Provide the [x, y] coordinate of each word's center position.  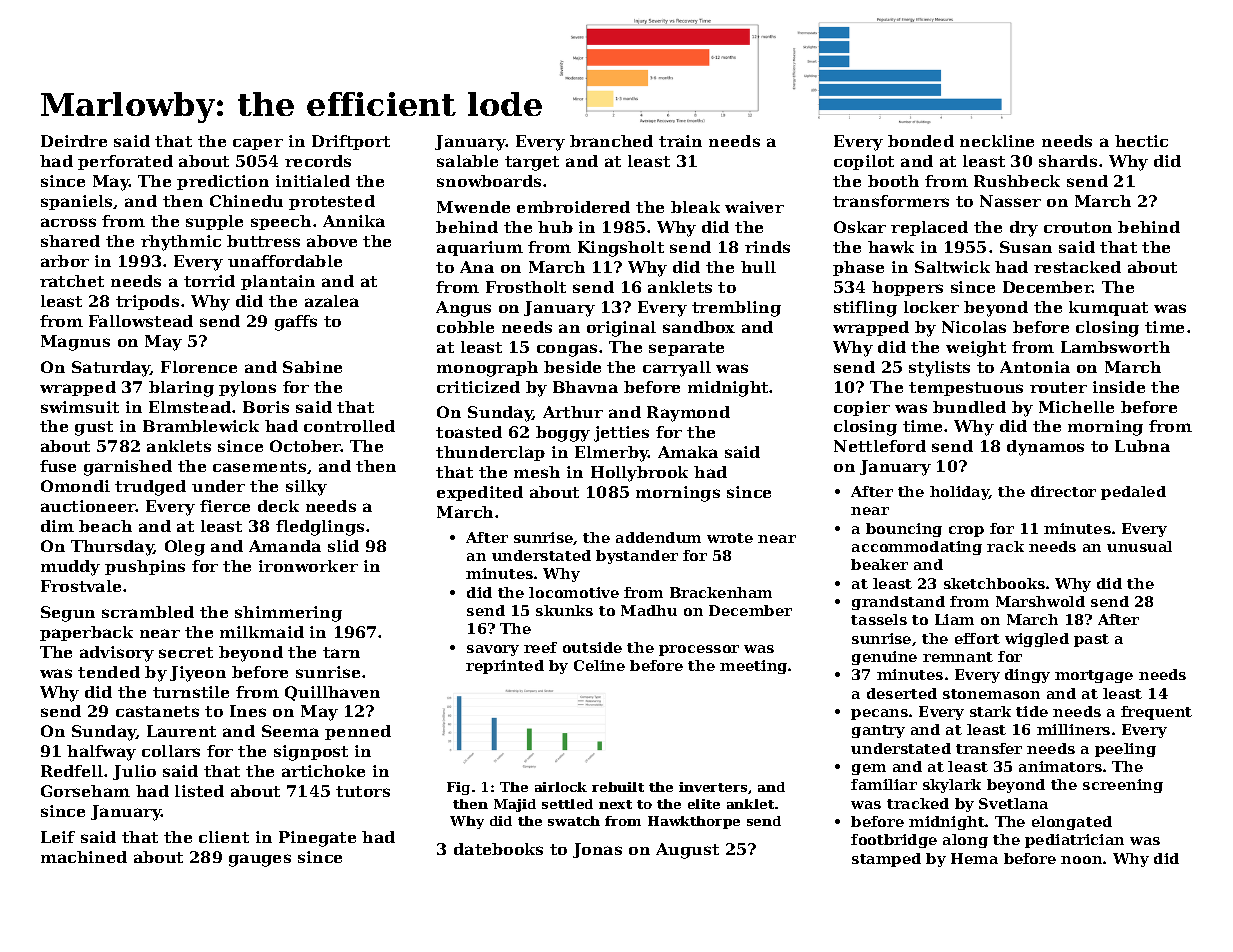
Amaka [688, 452]
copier [862, 408]
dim [57, 526]
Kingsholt [621, 249]
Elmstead [190, 407]
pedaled [1133, 493]
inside [1119, 387]
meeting [753, 667]
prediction [223, 182]
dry [1024, 229]
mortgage [1094, 676]
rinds [767, 247]
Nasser [1010, 201]
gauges [260, 860]
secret [186, 652]
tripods [147, 302]
